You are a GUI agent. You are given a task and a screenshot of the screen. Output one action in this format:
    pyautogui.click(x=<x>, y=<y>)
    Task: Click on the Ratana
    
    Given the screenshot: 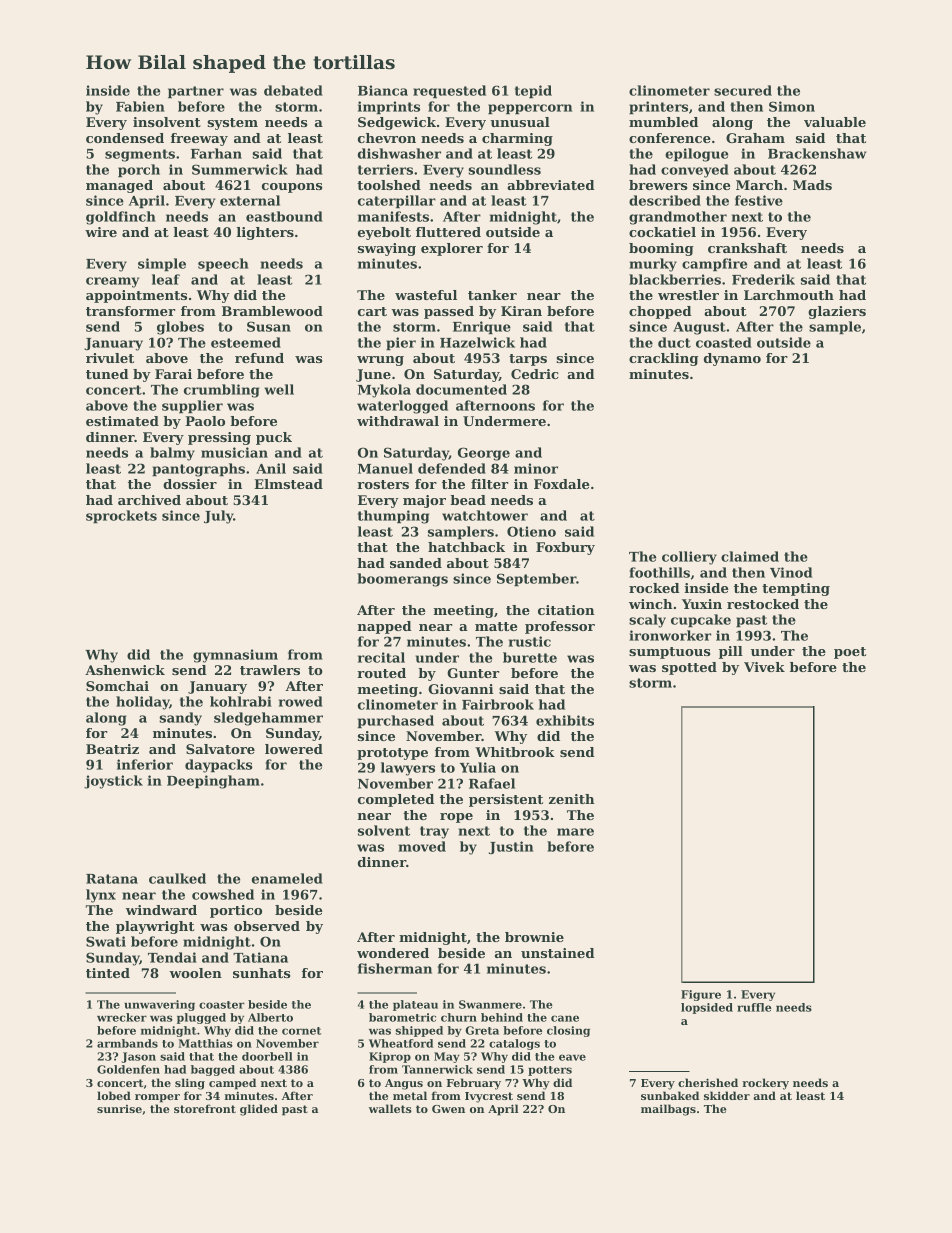 What is the action you would take?
    pyautogui.click(x=112, y=879)
